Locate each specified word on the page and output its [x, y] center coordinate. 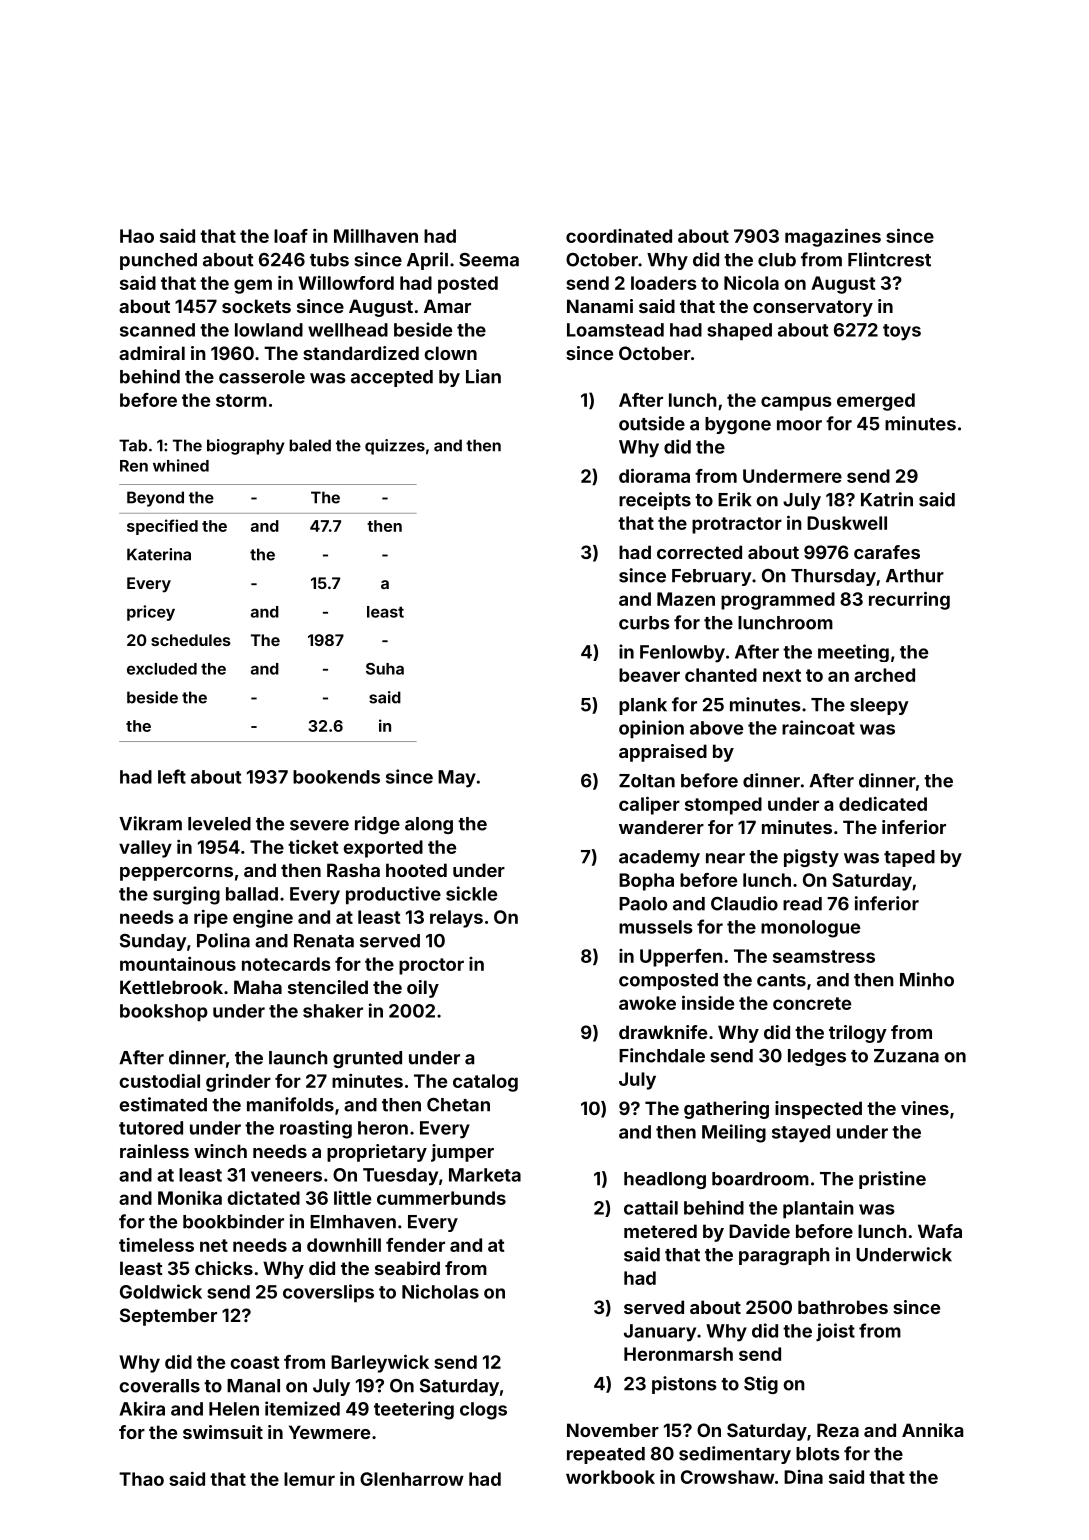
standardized [361, 353]
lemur [309, 1479]
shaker [333, 1011]
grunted [367, 1059]
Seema [489, 260]
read [802, 904]
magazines [833, 237]
